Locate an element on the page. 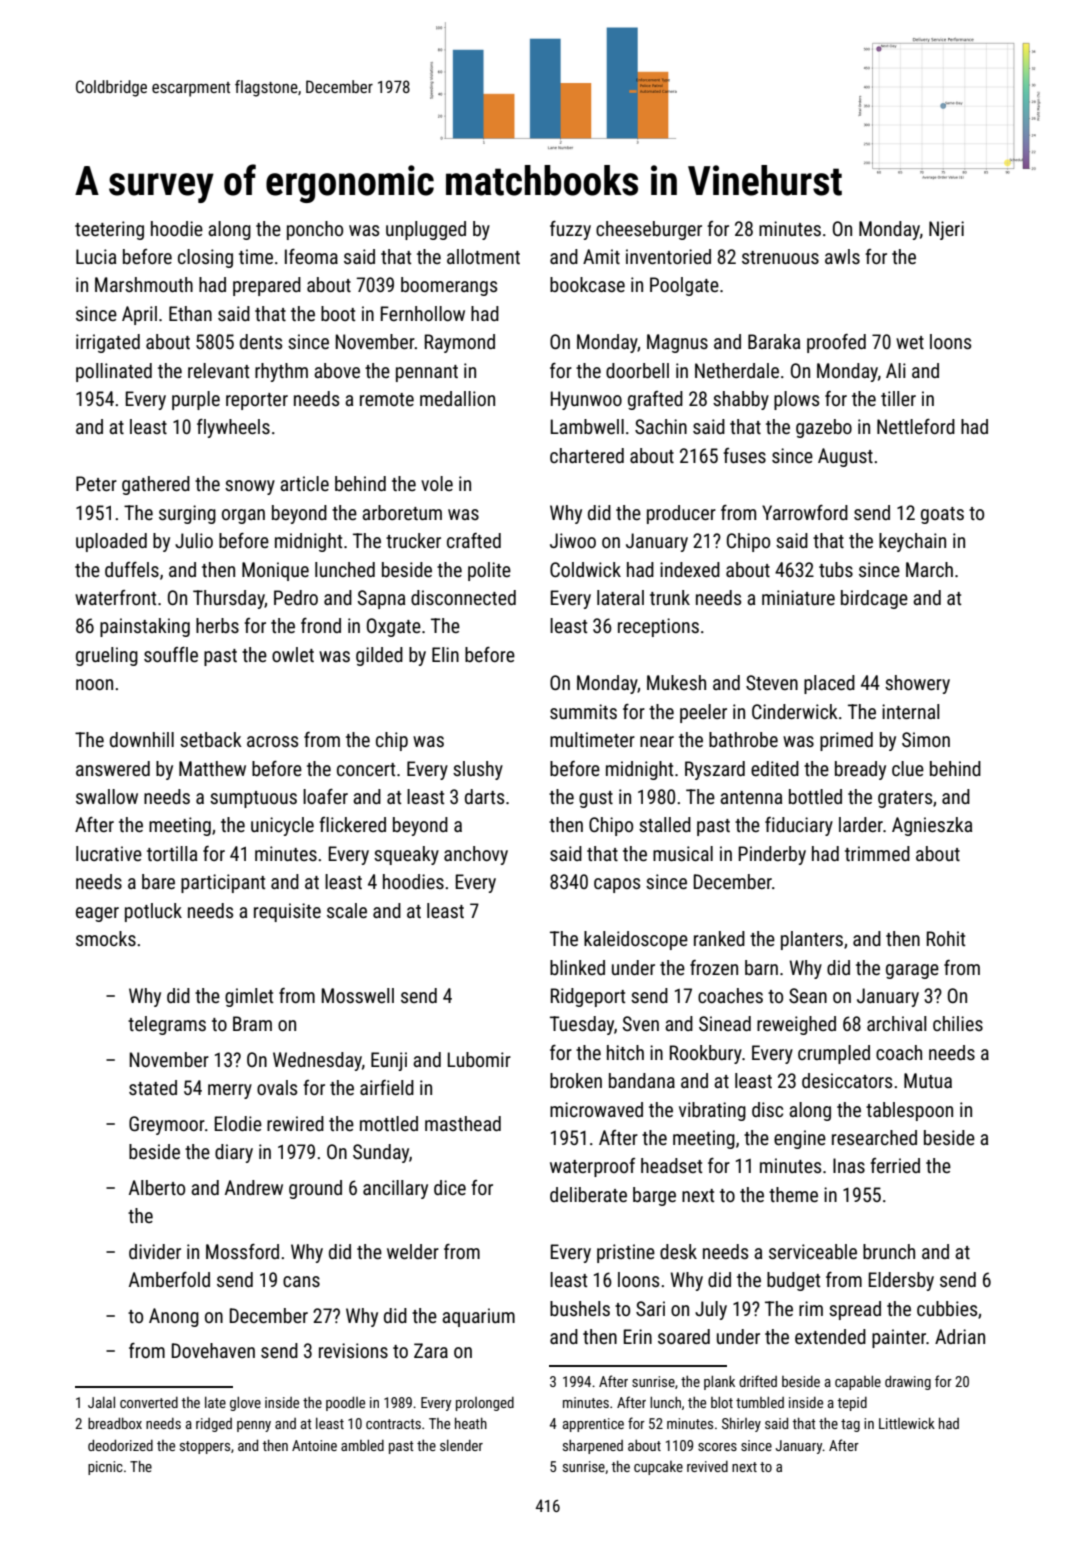 The width and height of the page is (1071, 1552). microwaved is located at coordinates (596, 1109).
